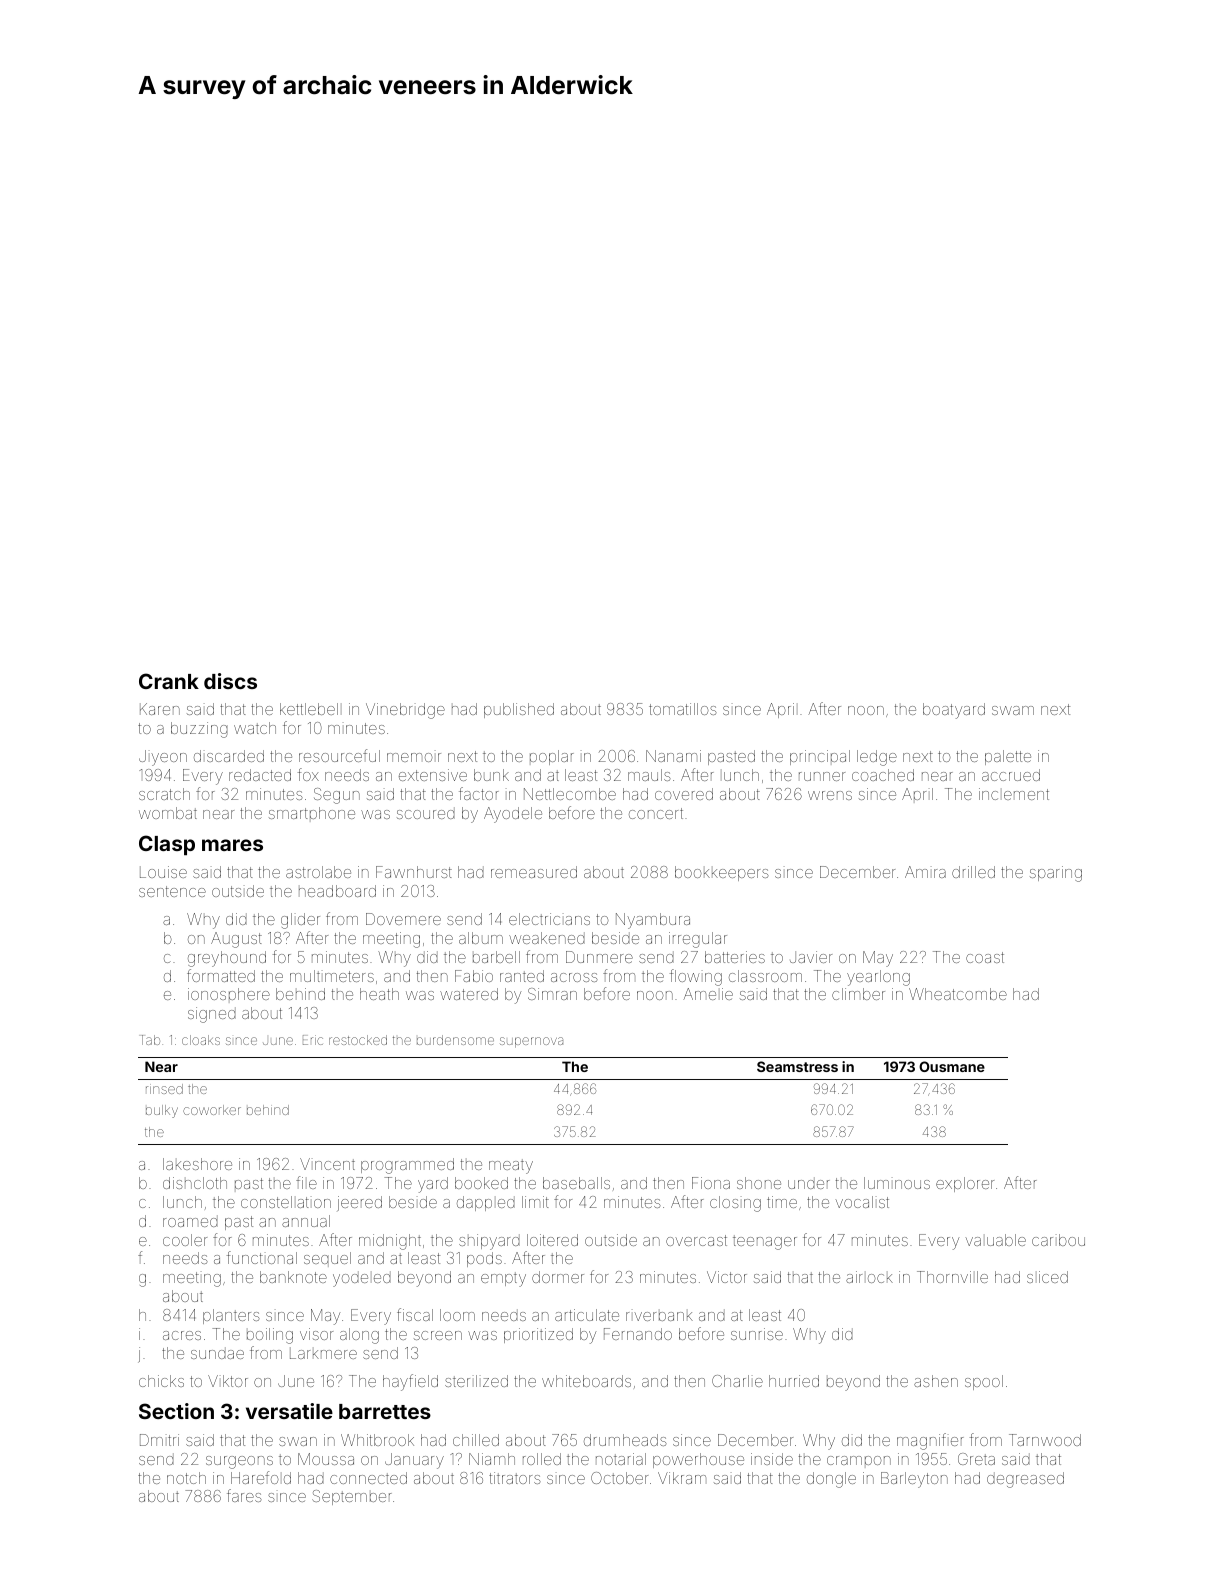  What do you see at coordinates (531, 1042) in the screenshot?
I see `supernova` at bounding box center [531, 1042].
